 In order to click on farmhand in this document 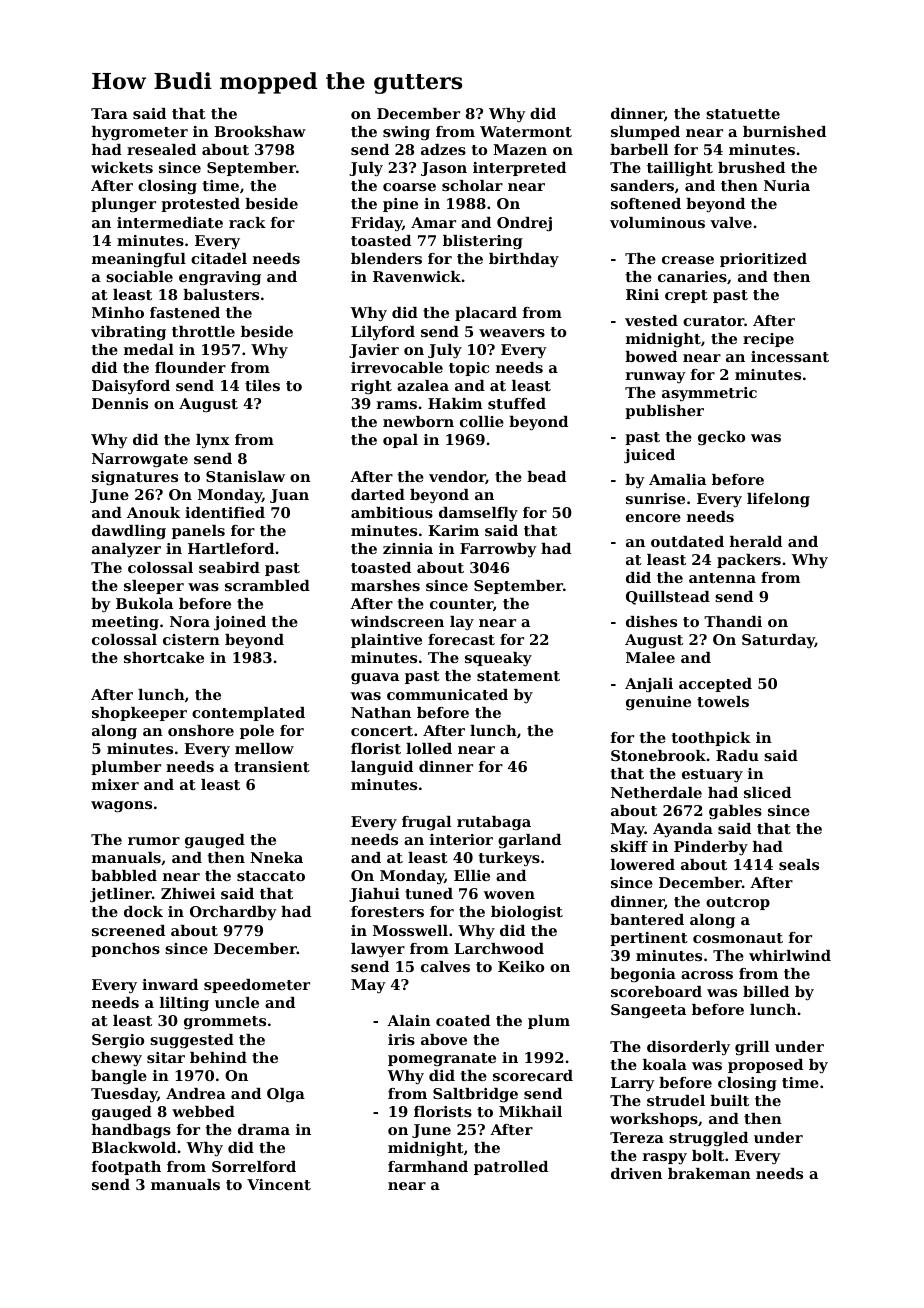, I will do `click(428, 1166)`.
